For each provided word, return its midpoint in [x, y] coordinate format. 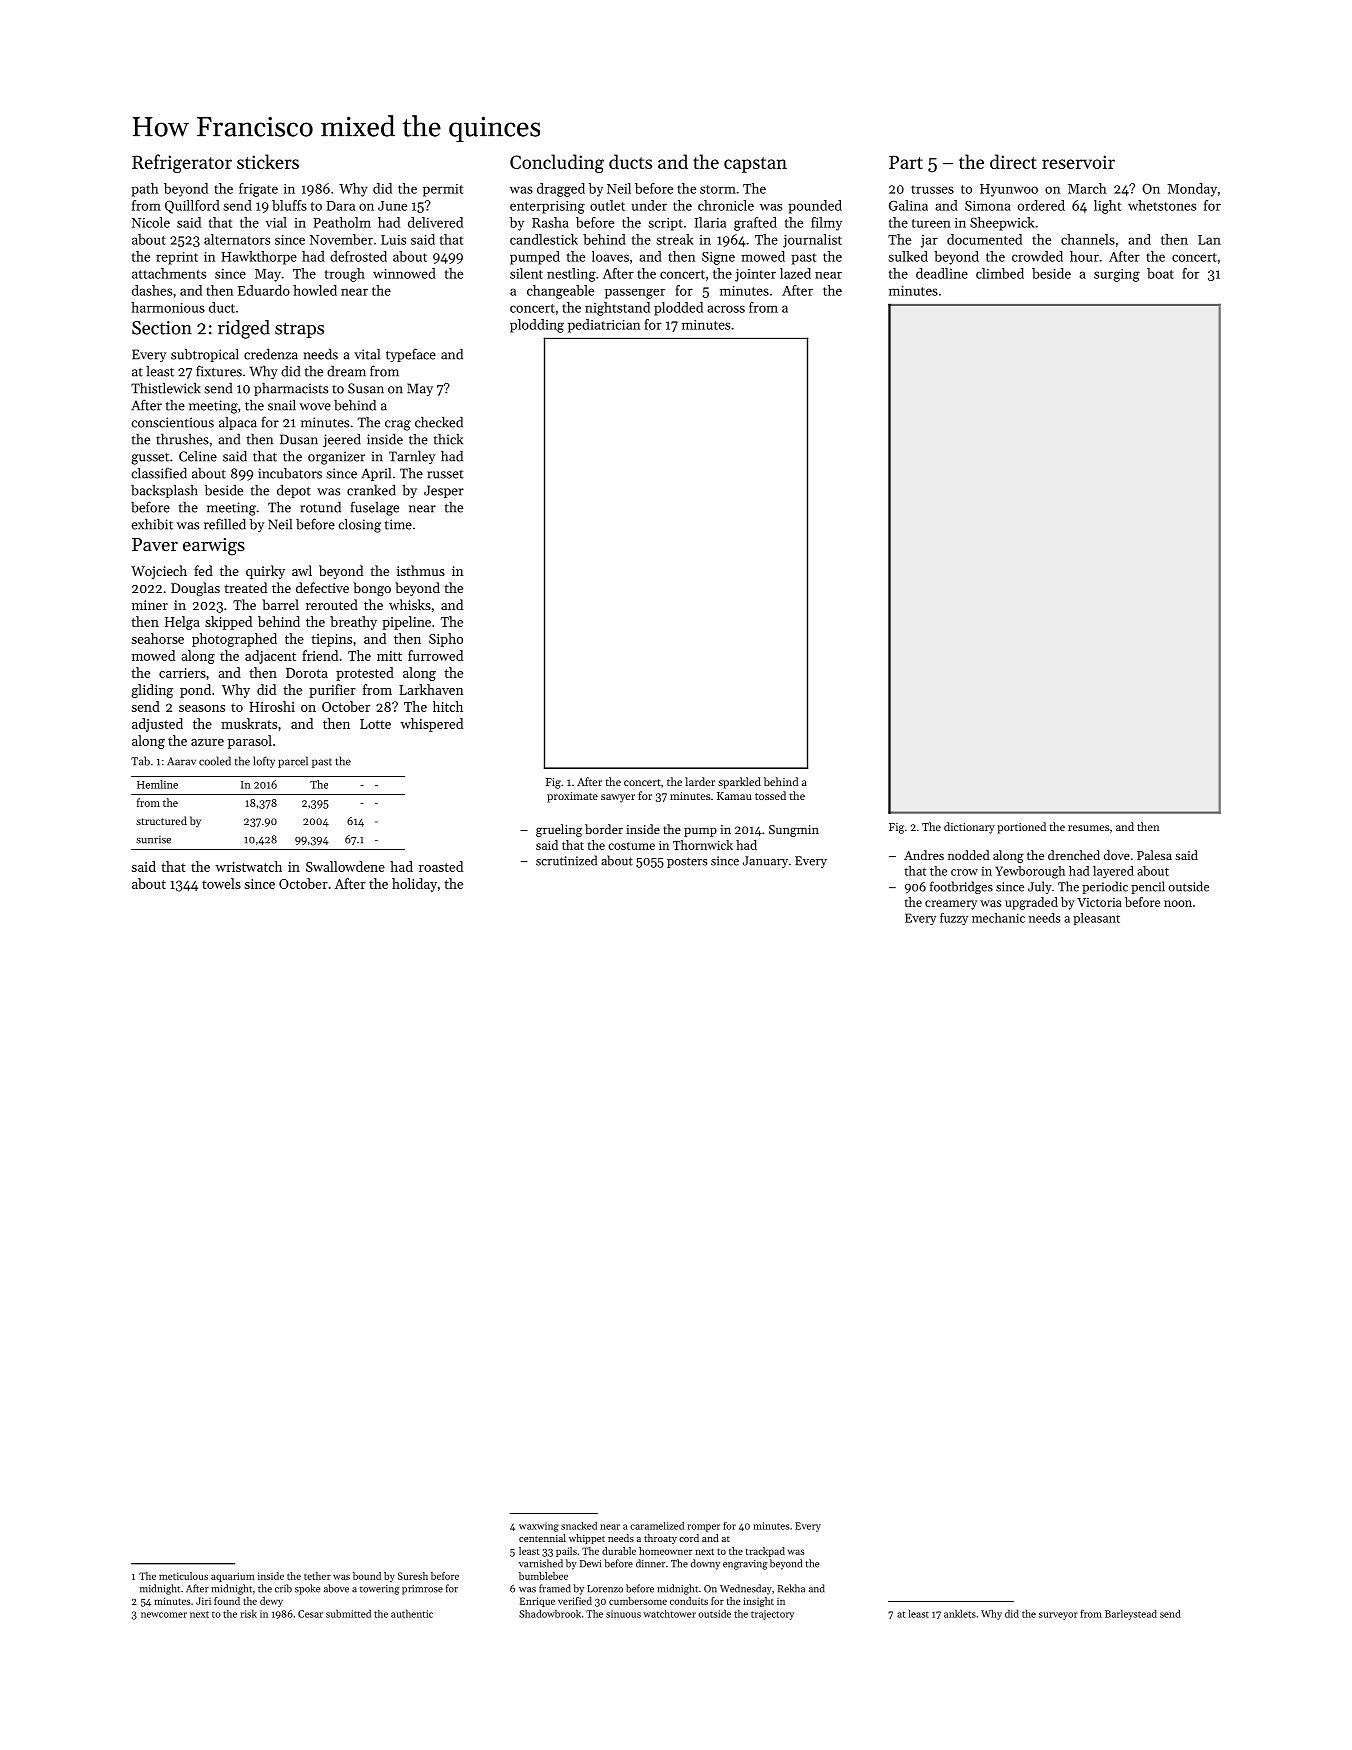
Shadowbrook [550, 1614]
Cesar [310, 1614]
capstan [755, 165]
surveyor [1058, 1616]
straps [299, 330]
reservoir [1078, 162]
